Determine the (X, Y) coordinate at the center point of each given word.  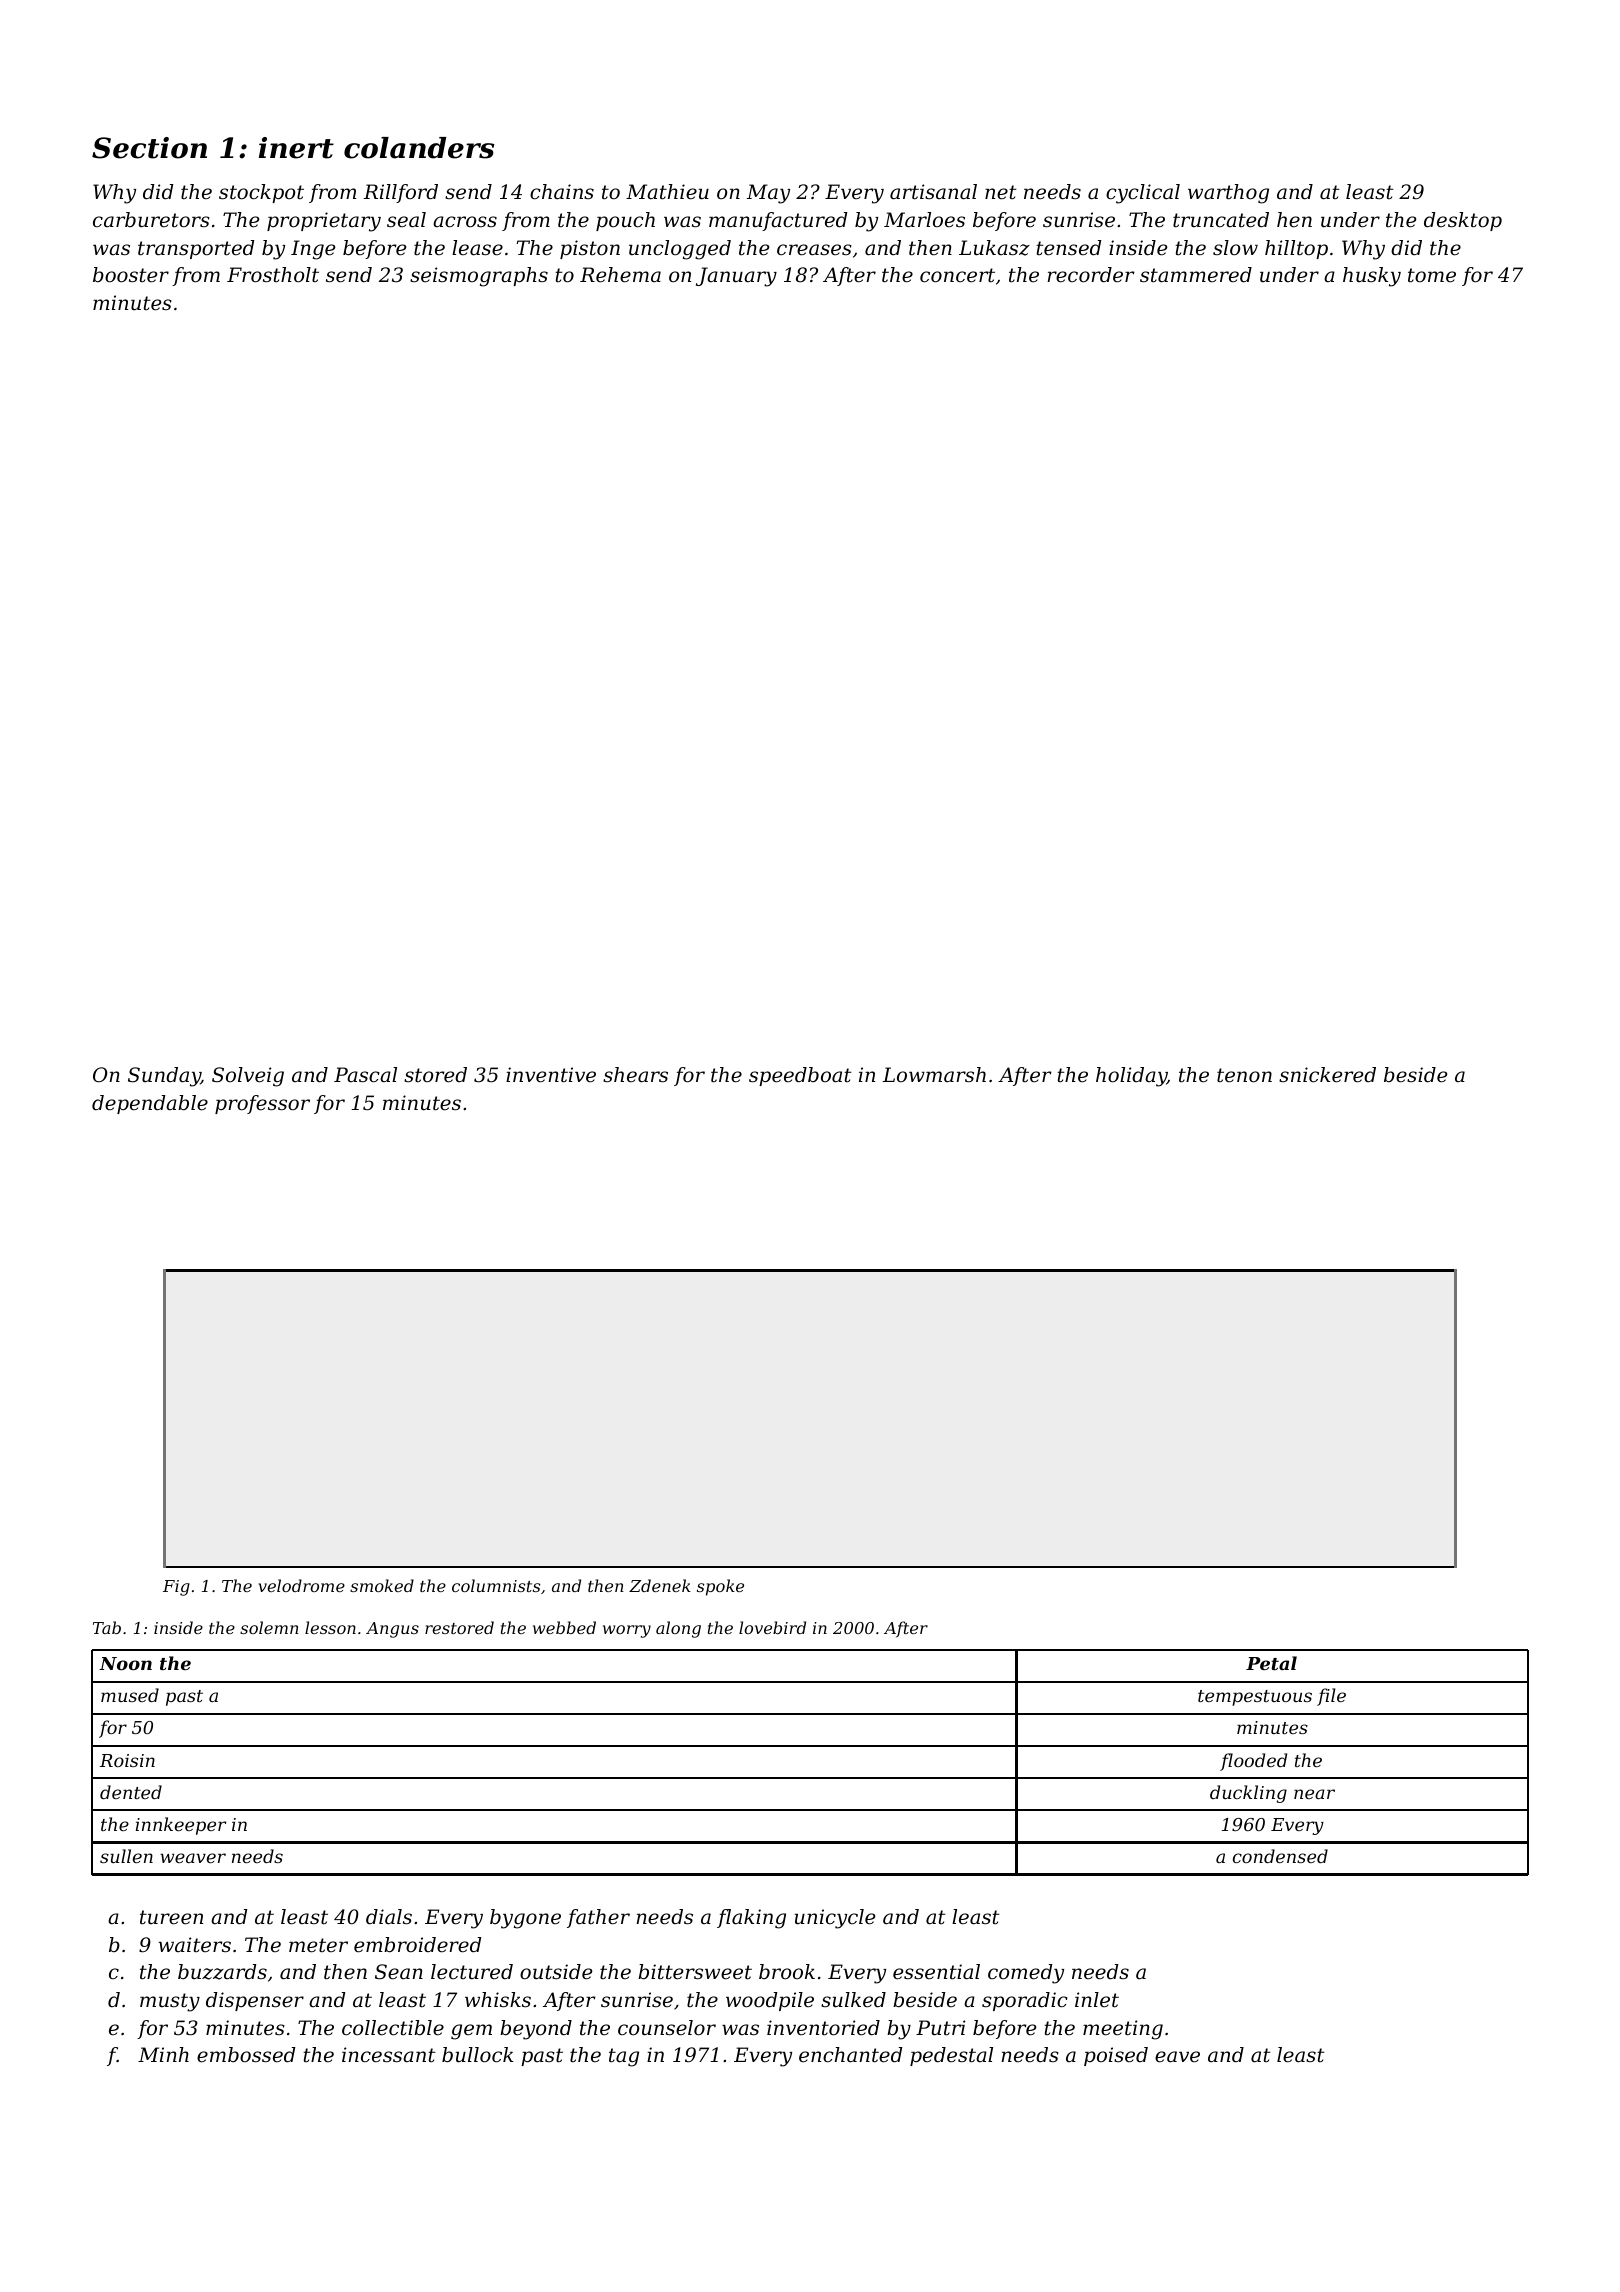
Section (149, 148)
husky (1372, 277)
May (768, 194)
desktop (1463, 221)
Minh (163, 2054)
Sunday (164, 1077)
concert (957, 275)
